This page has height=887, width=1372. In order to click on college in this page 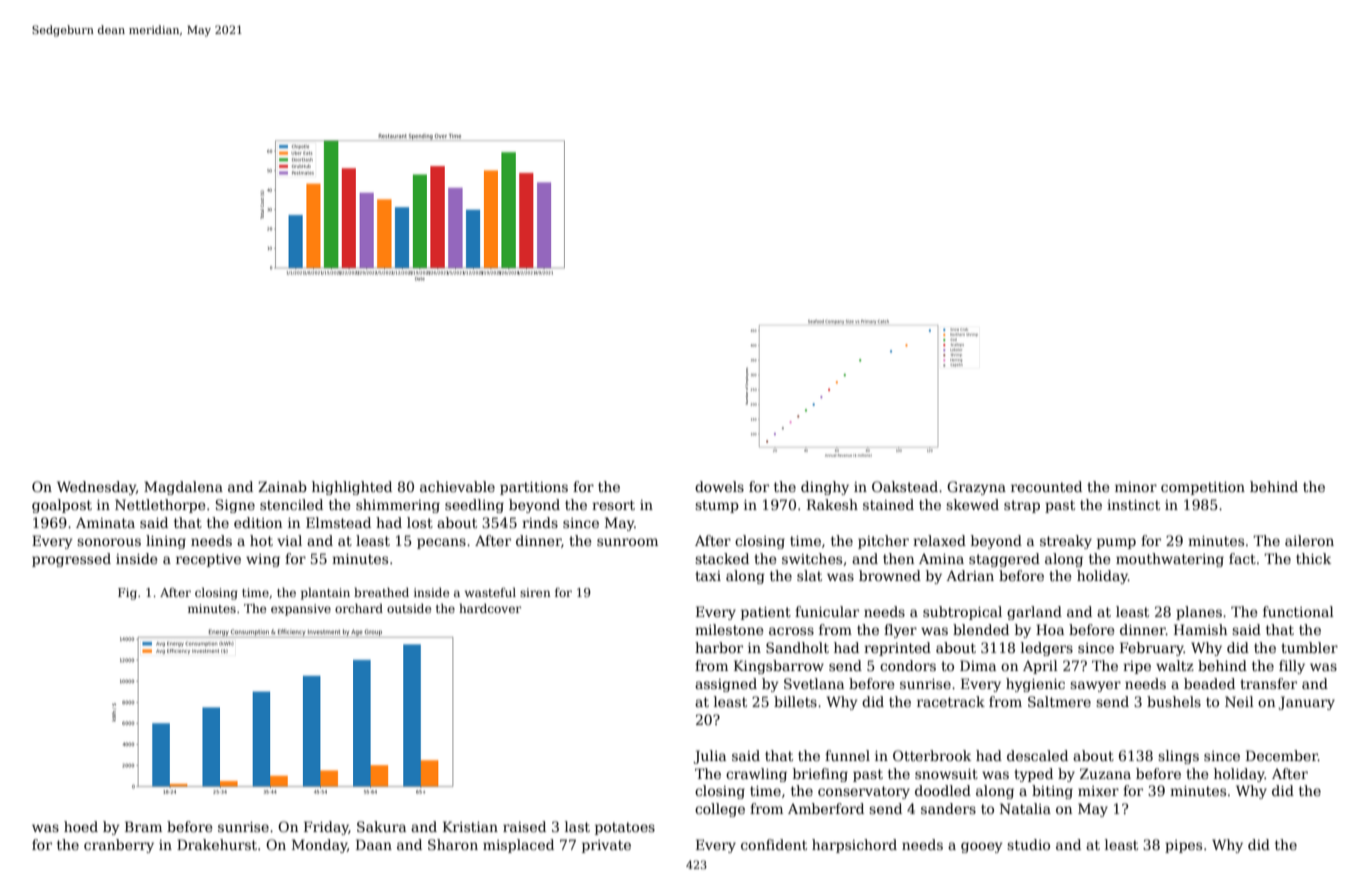, I will do `click(720, 810)`.
